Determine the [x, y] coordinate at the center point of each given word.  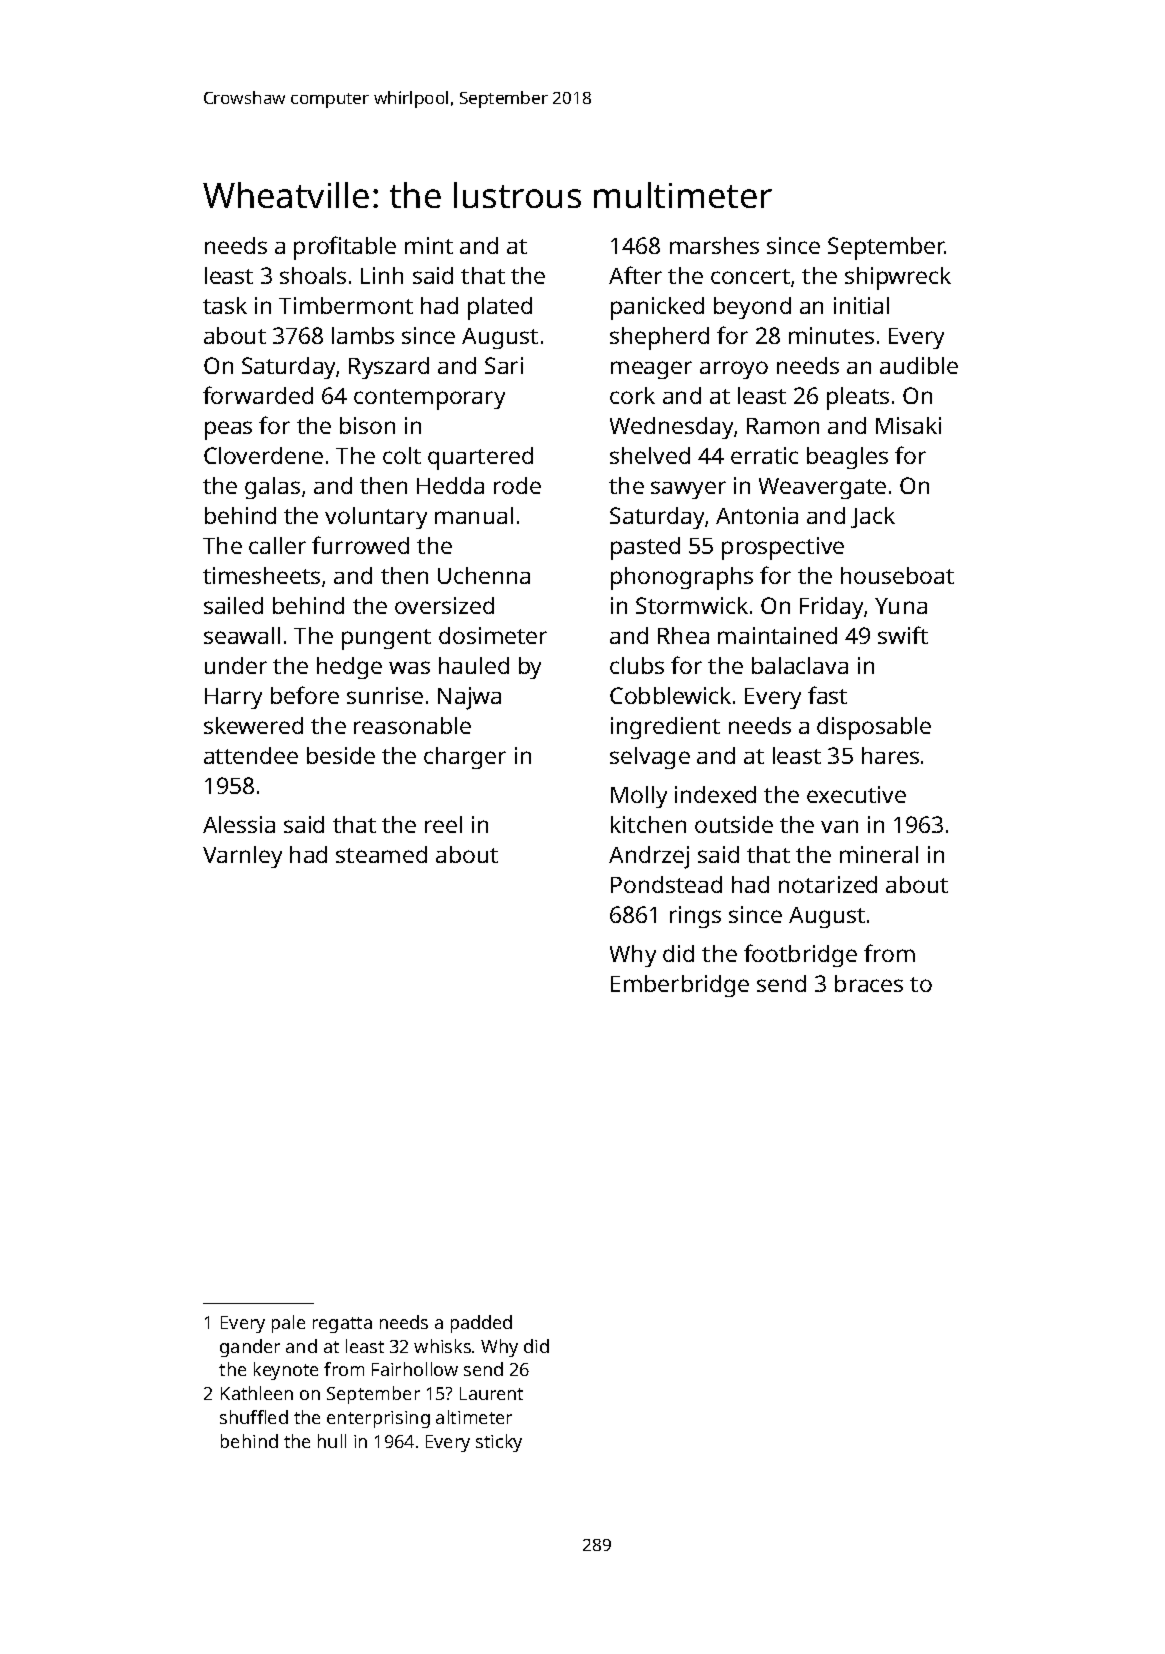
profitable [345, 248]
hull [332, 1441]
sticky [499, 1443]
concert [750, 276]
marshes [714, 245]
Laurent [491, 1393]
